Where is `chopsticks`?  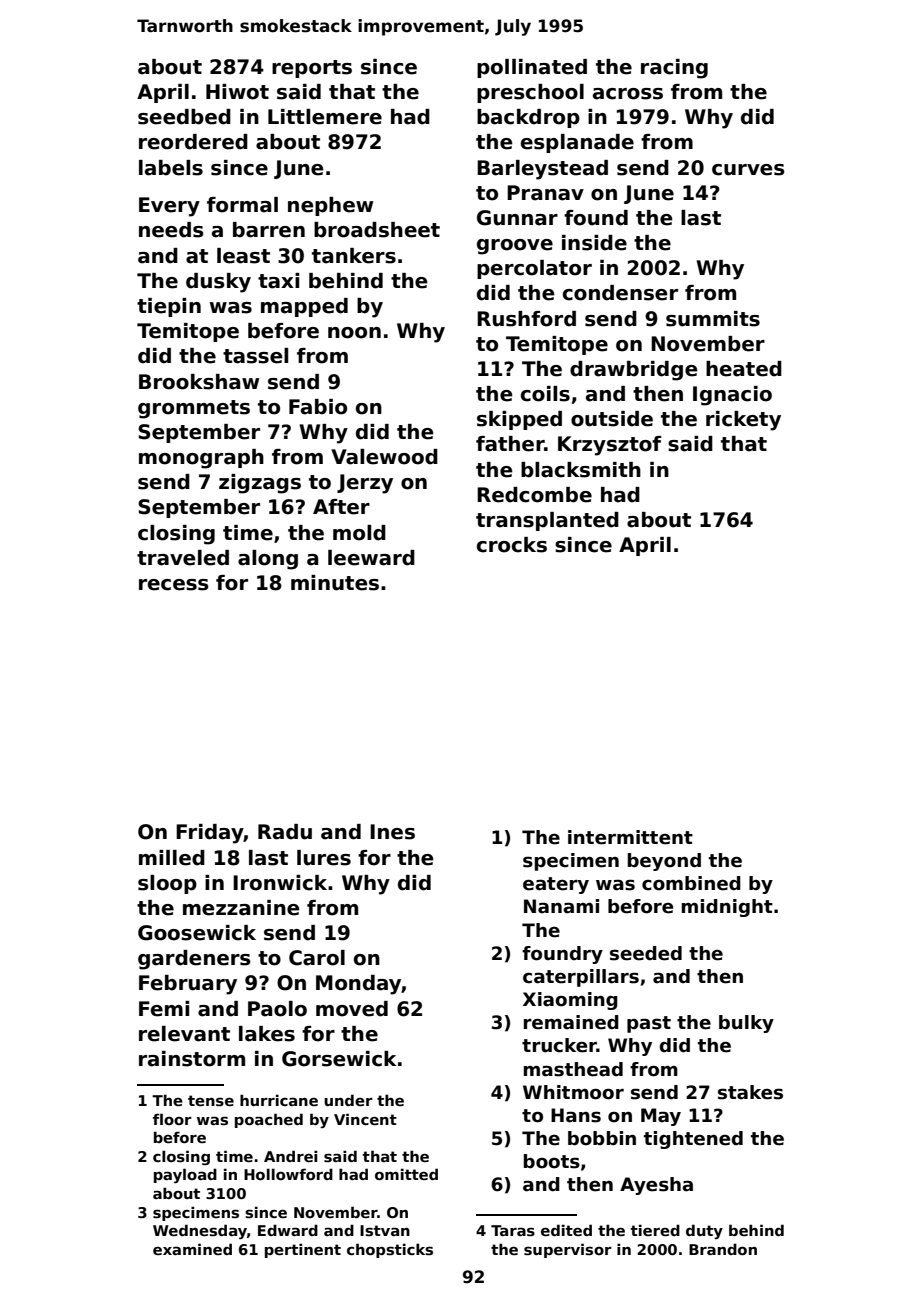 chopsticks is located at coordinates (390, 1250).
